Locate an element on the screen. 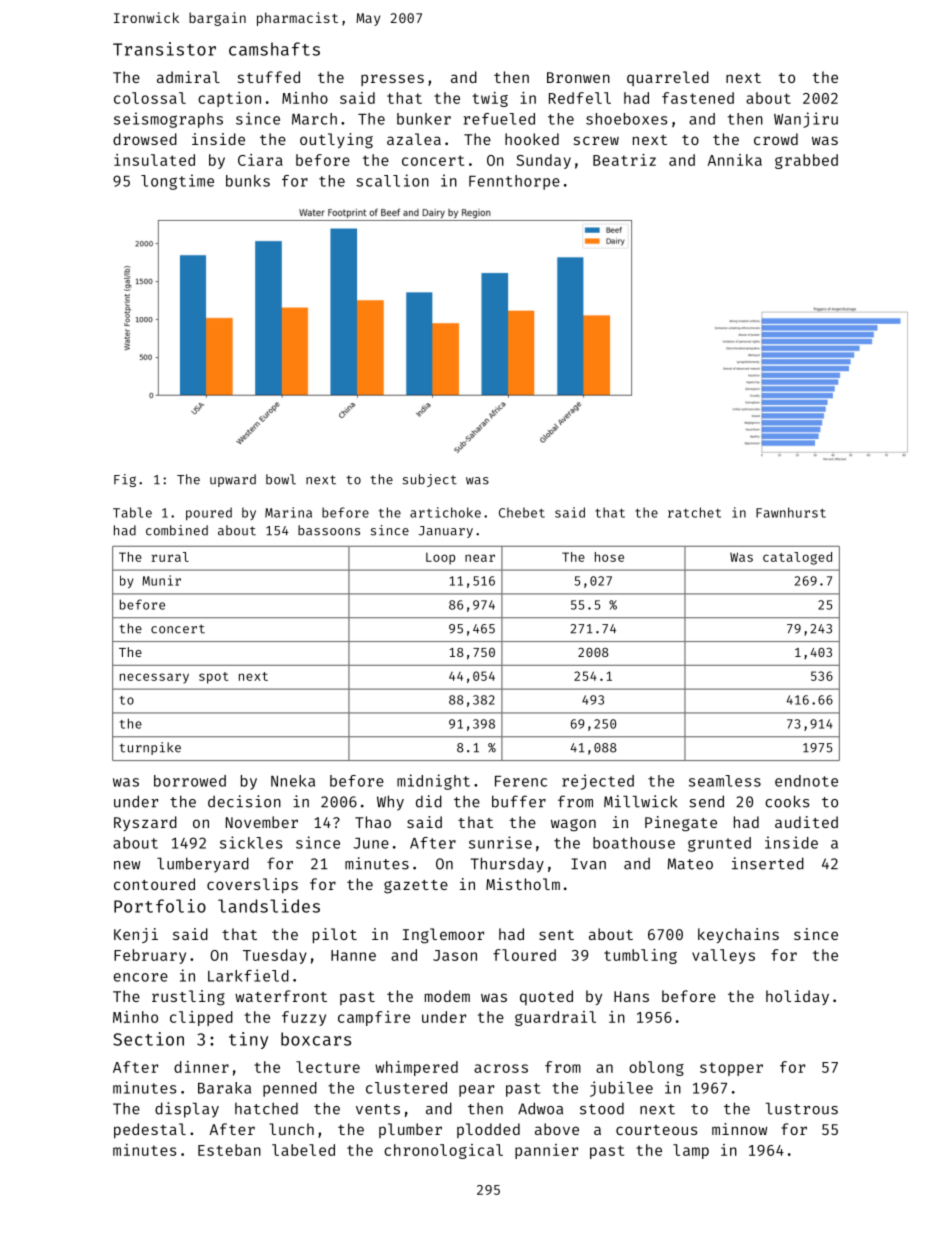  cataloged is located at coordinates (797, 558).
